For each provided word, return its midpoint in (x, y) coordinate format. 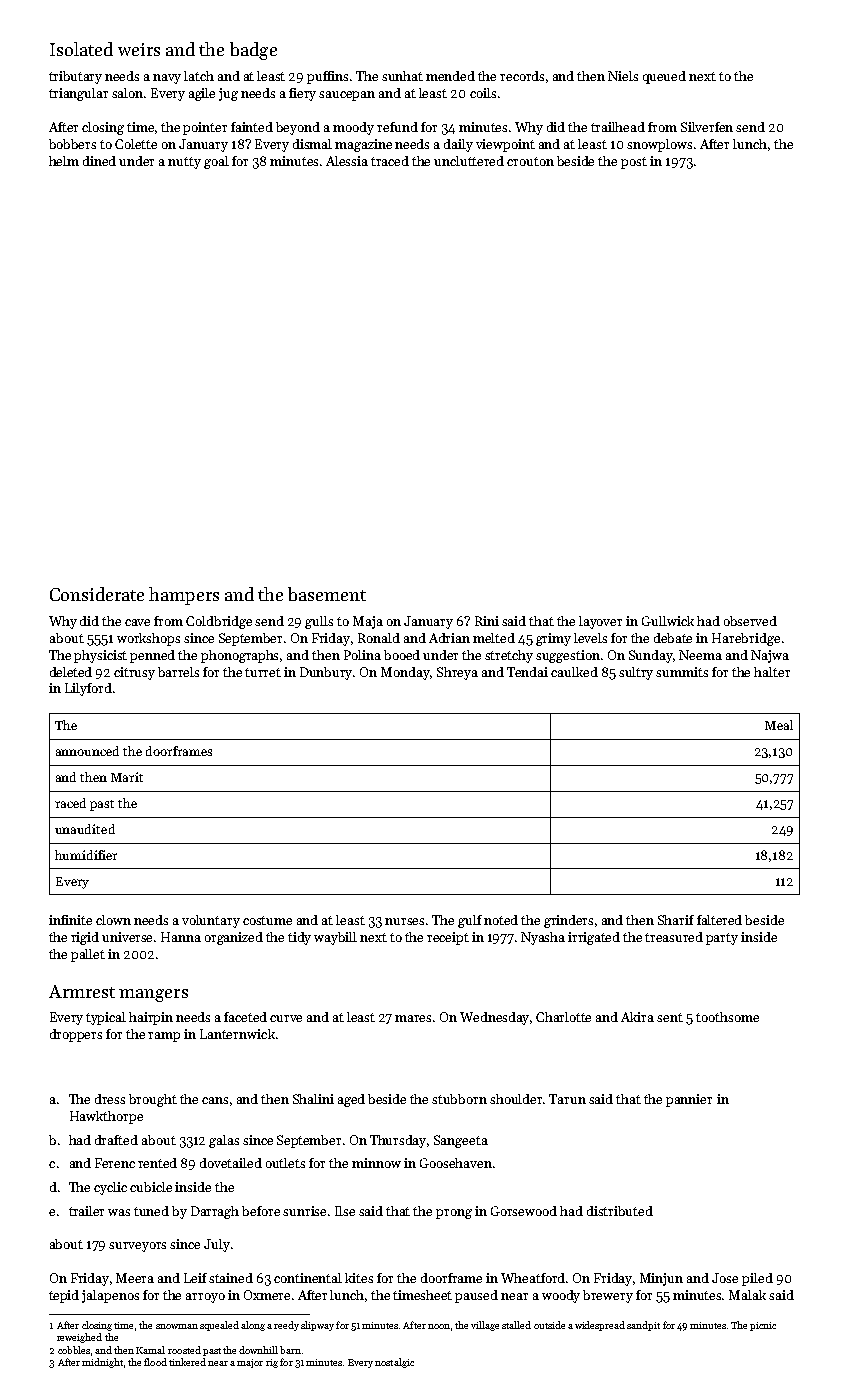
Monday (406, 673)
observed (750, 621)
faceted (245, 1017)
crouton (530, 161)
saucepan (347, 96)
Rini (487, 621)
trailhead (618, 127)
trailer (86, 1211)
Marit (127, 777)
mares (413, 1018)
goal (216, 162)
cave (137, 622)
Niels (623, 76)
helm (64, 161)
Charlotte (563, 1017)
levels (590, 638)
